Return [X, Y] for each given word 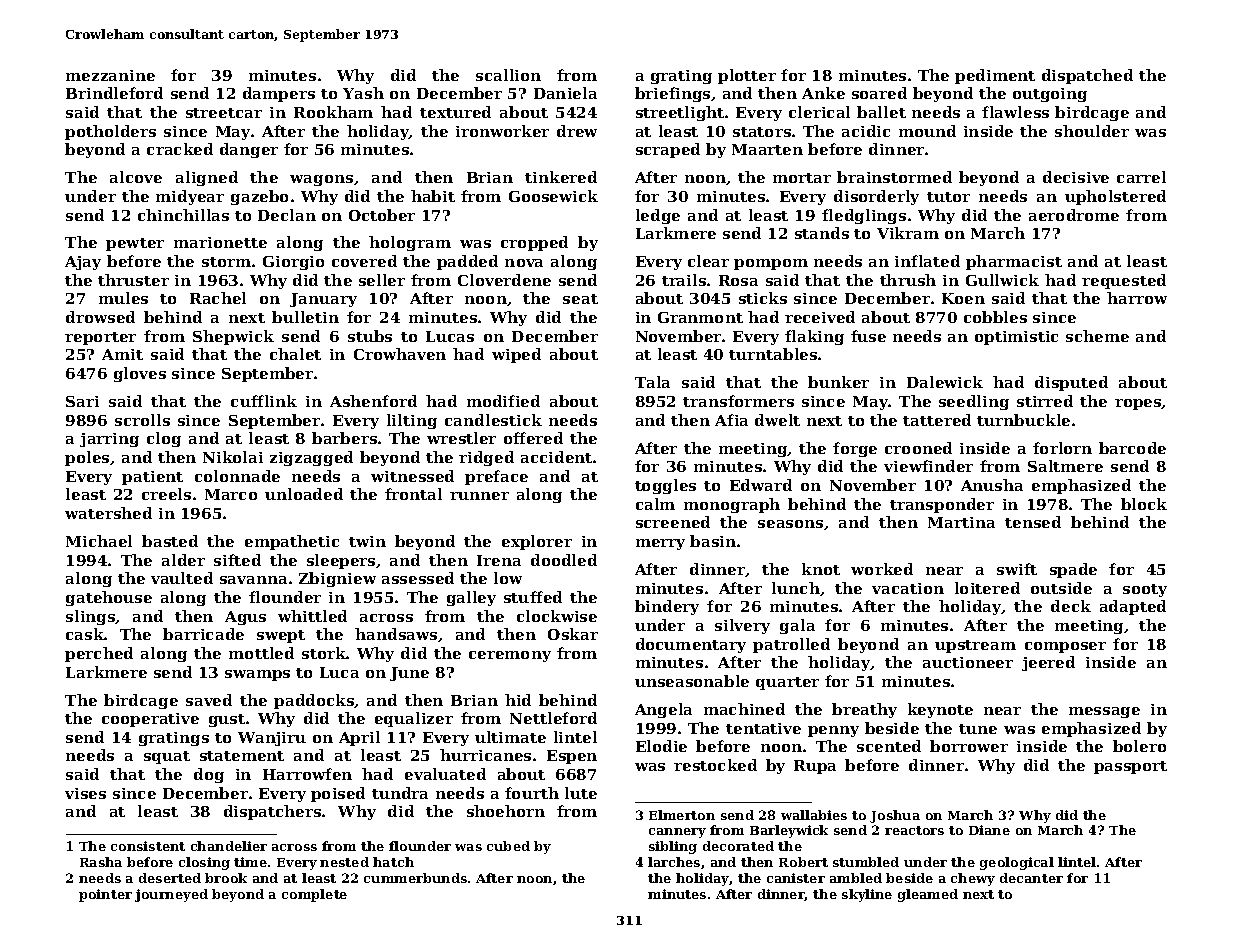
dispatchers [272, 812]
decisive [1076, 177]
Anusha [992, 485]
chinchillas [183, 215]
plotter [747, 76]
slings [91, 617]
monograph [732, 505]
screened [673, 522]
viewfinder [928, 466]
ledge [658, 216]
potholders [110, 132]
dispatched [1087, 76]
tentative [763, 728]
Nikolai [233, 457]
